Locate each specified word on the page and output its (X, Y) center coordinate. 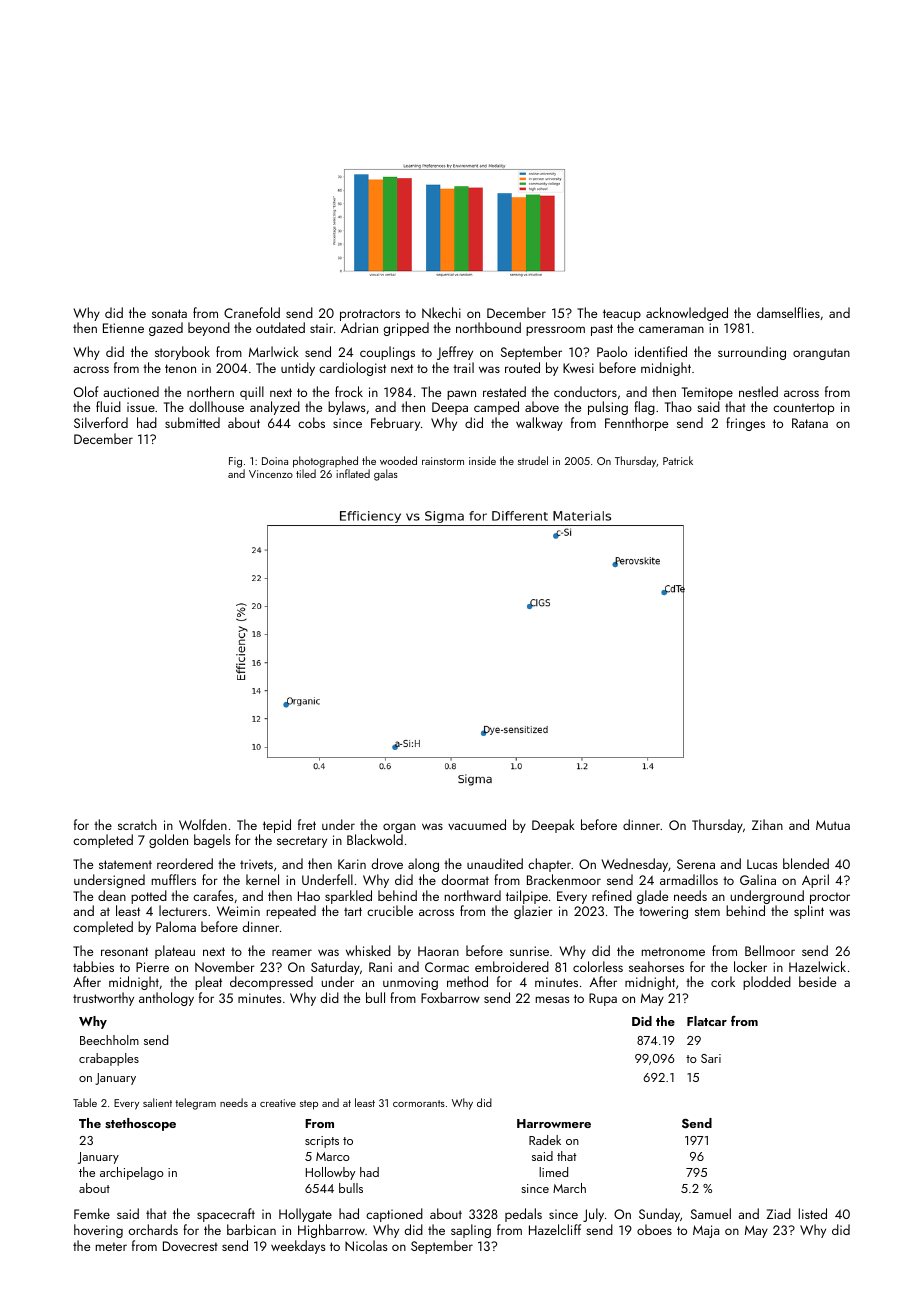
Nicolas (366, 1245)
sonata (169, 313)
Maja (706, 1231)
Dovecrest (190, 1246)
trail (463, 367)
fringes (745, 424)
